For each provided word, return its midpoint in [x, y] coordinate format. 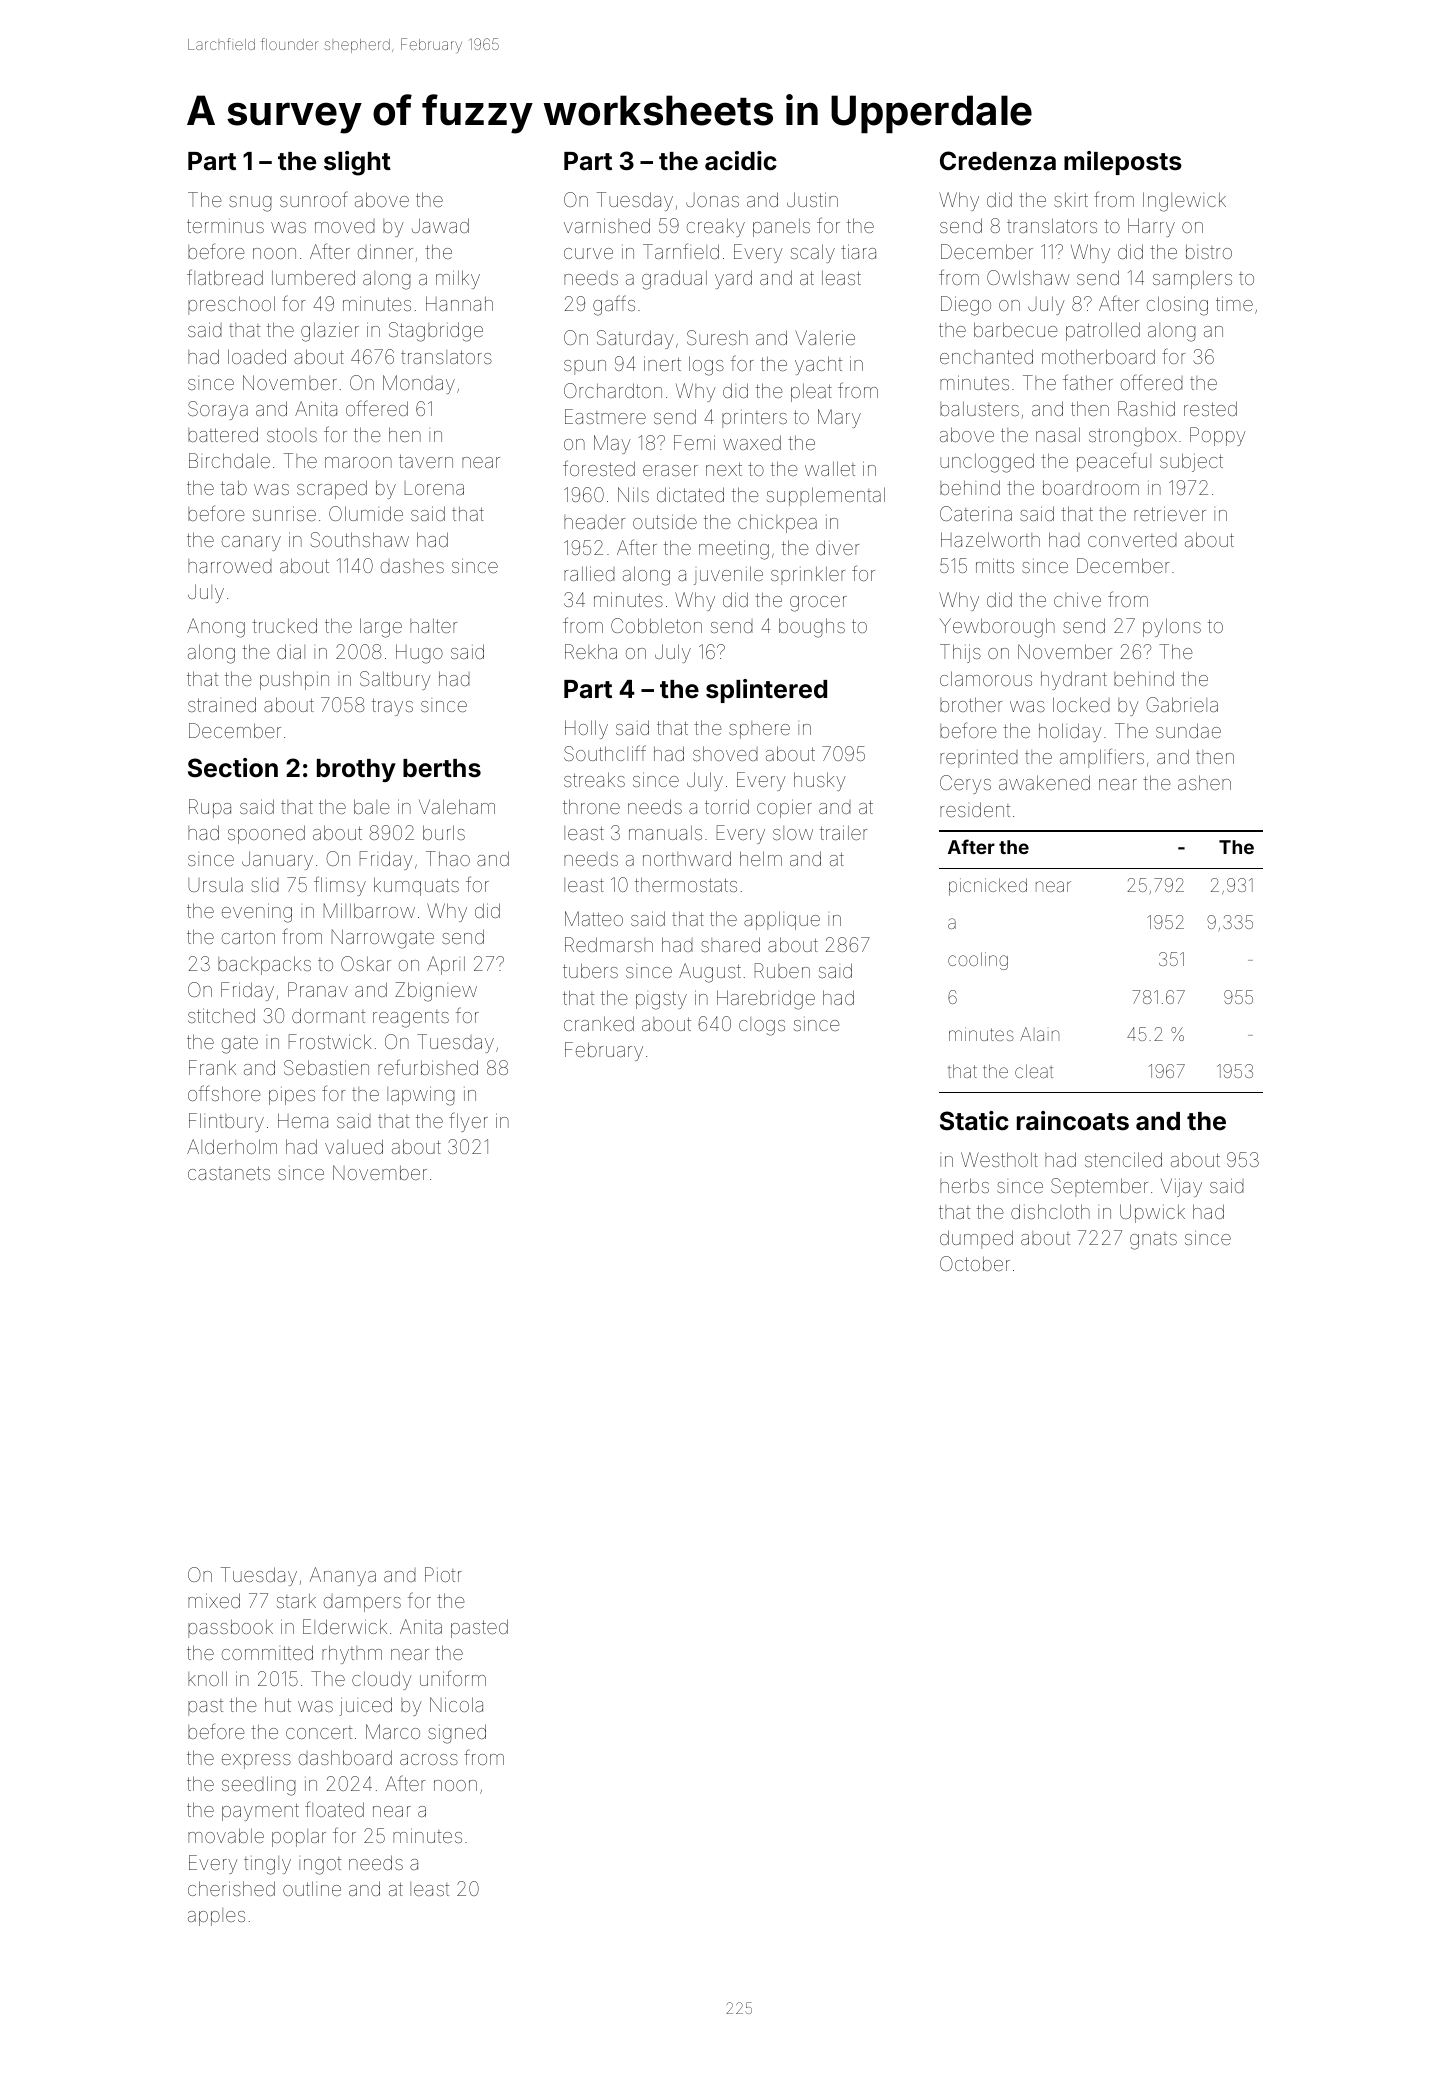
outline [312, 1888]
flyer [468, 1122]
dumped [976, 1239]
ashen [1204, 782]
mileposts [1123, 163]
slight [357, 163]
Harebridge [766, 1000]
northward [687, 858]
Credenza [998, 161]
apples [216, 1917]
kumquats [416, 886]
